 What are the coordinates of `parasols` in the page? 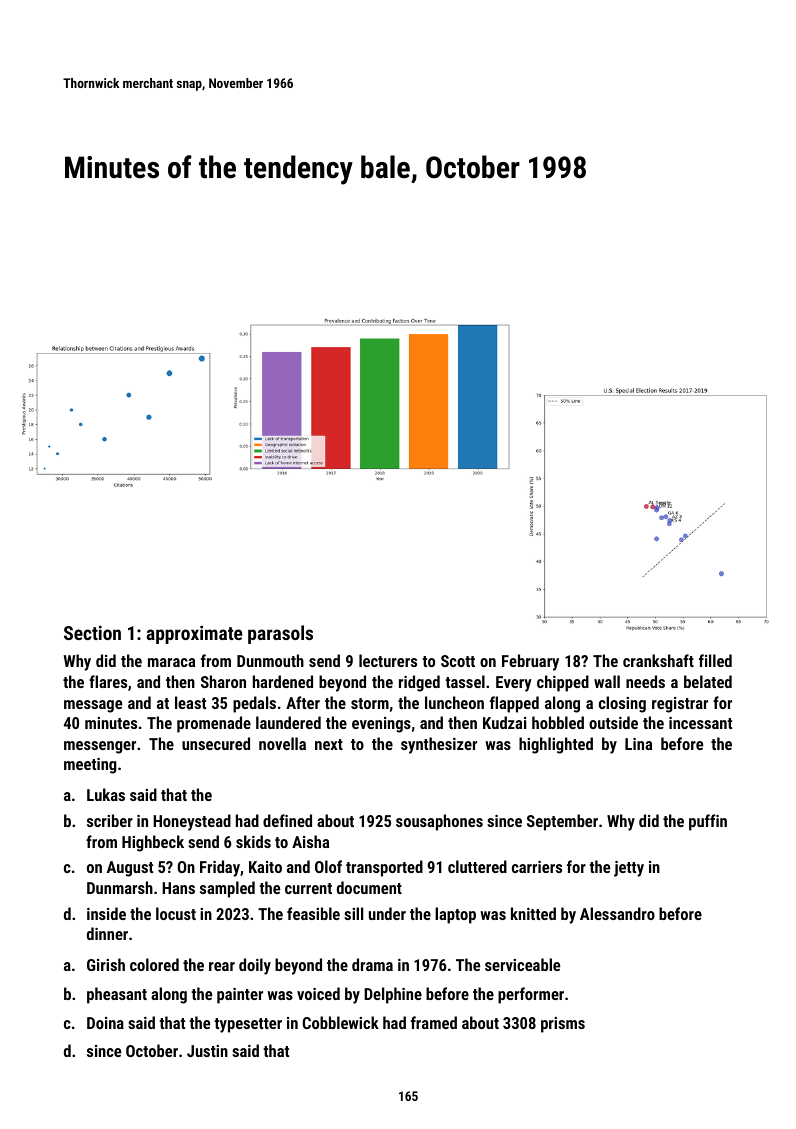 It's located at (280, 634).
